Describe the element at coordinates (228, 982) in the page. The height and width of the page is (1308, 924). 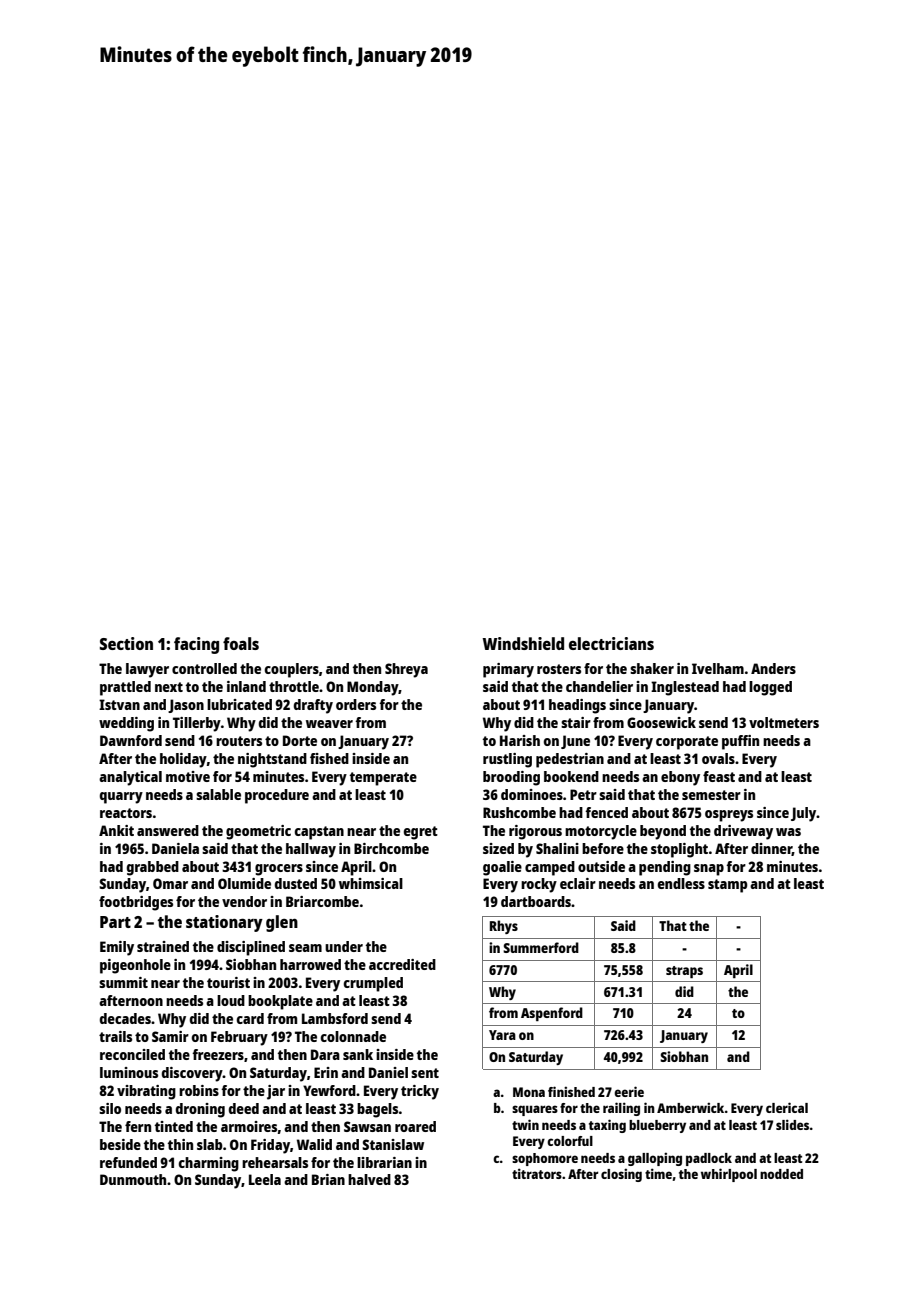
I see `tourist` at that location.
